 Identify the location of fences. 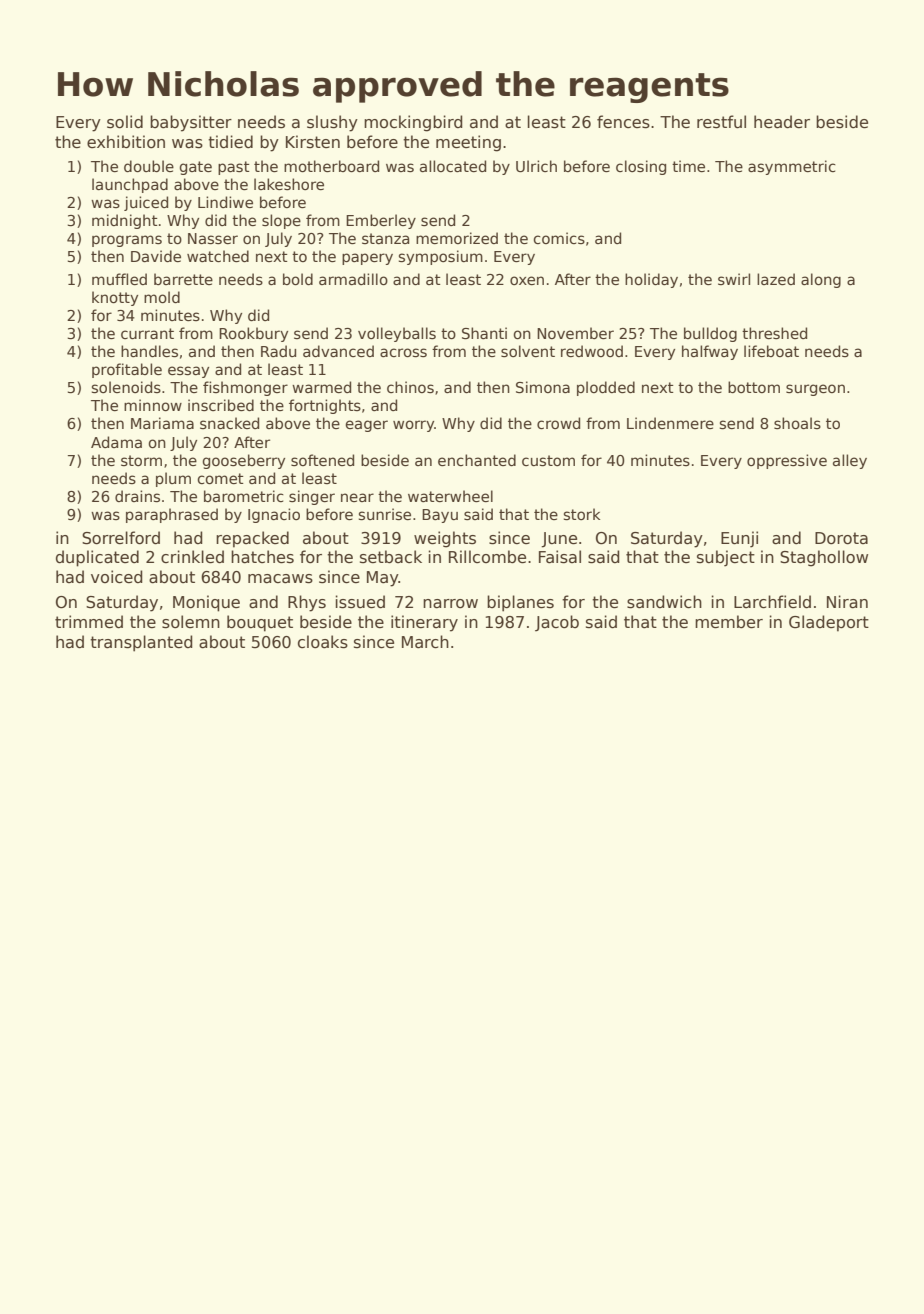
(623, 122).
